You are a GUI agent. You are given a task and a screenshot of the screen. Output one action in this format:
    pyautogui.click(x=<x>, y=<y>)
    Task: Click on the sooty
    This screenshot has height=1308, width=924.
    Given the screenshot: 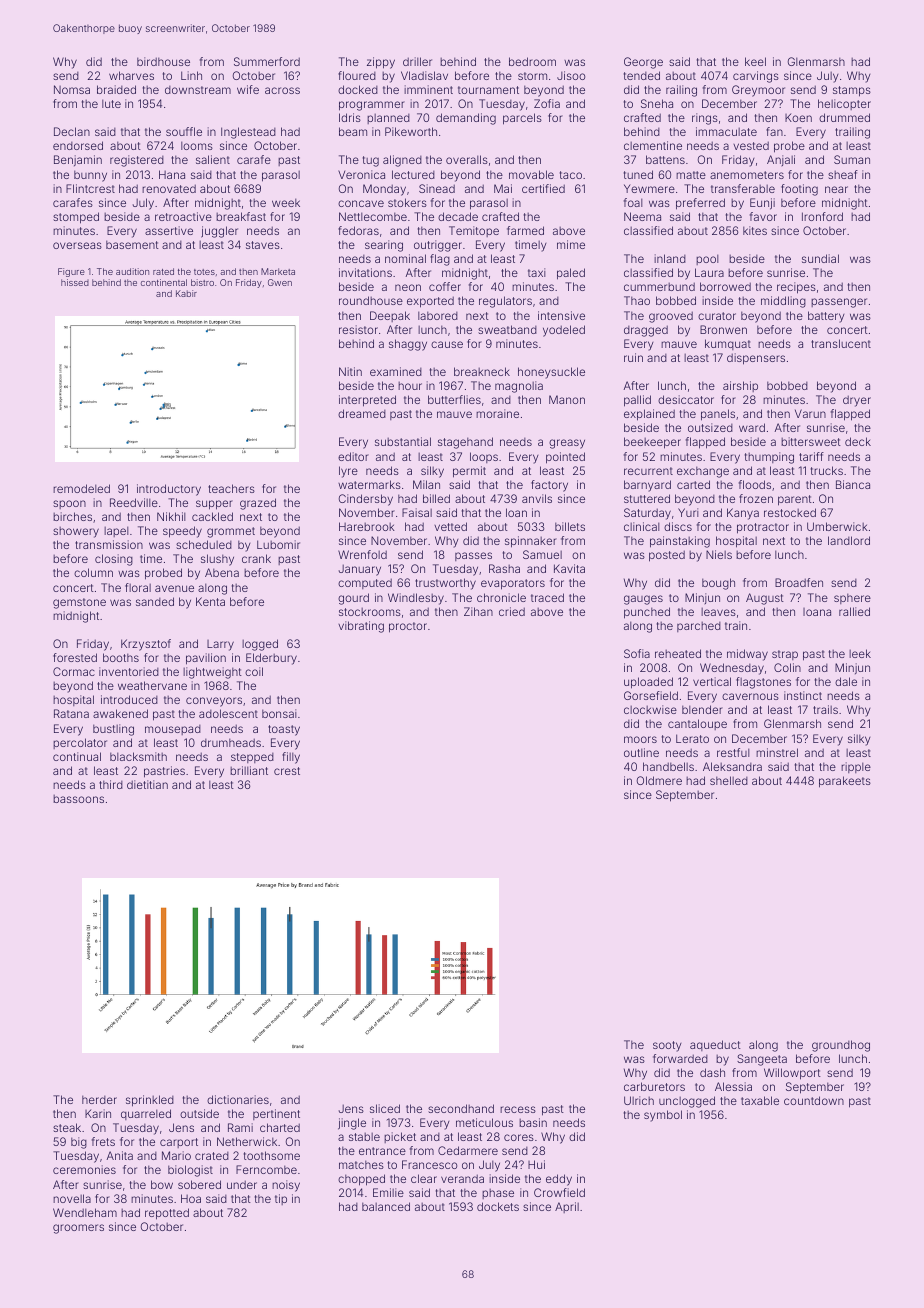 What is the action you would take?
    pyautogui.click(x=667, y=1046)
